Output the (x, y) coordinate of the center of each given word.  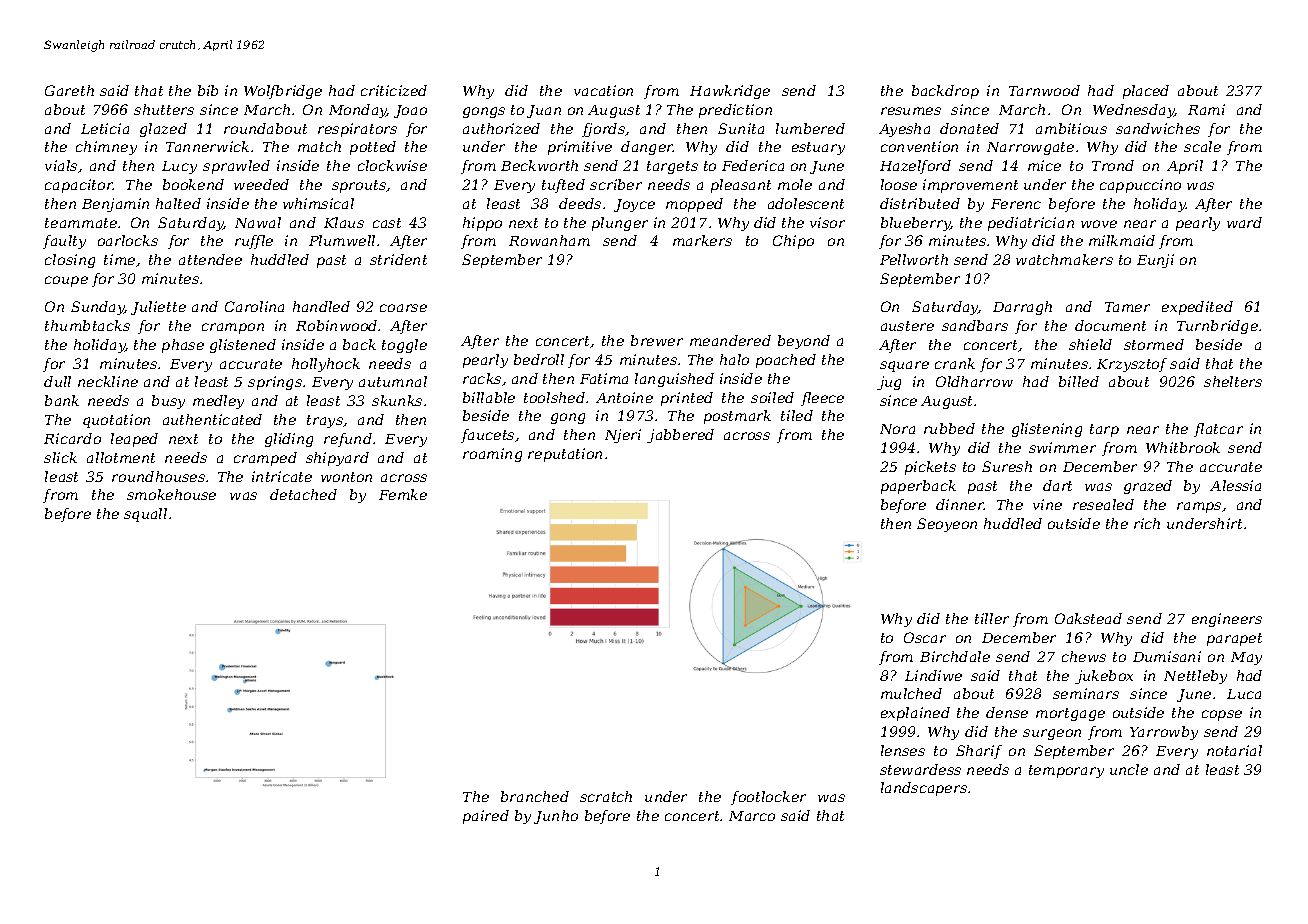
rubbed (949, 428)
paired (486, 817)
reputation (565, 455)
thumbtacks (87, 325)
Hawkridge (730, 92)
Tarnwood (1044, 90)
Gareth (69, 90)
